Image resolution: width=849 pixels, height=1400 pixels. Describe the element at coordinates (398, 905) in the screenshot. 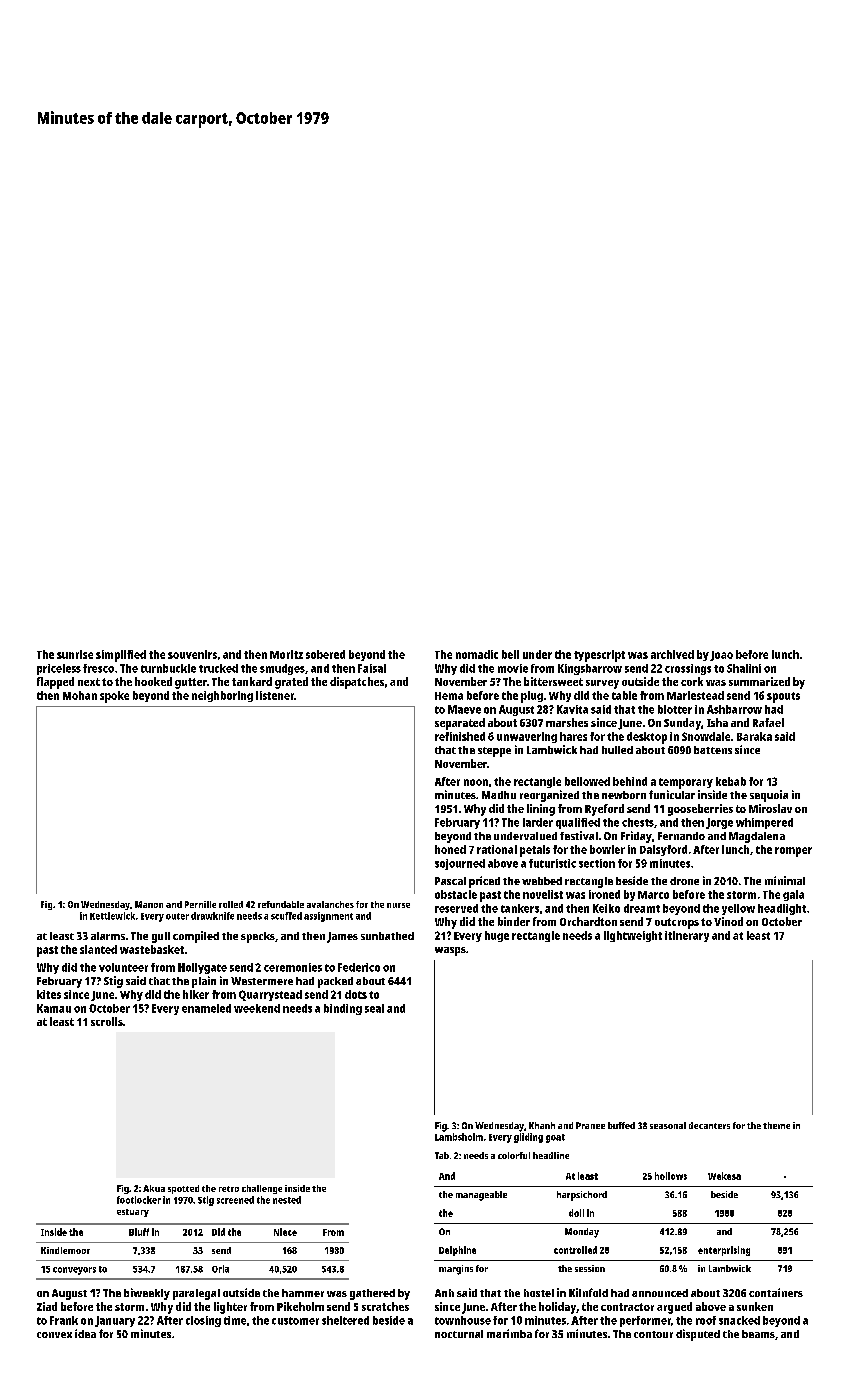

I see `nurse` at that location.
